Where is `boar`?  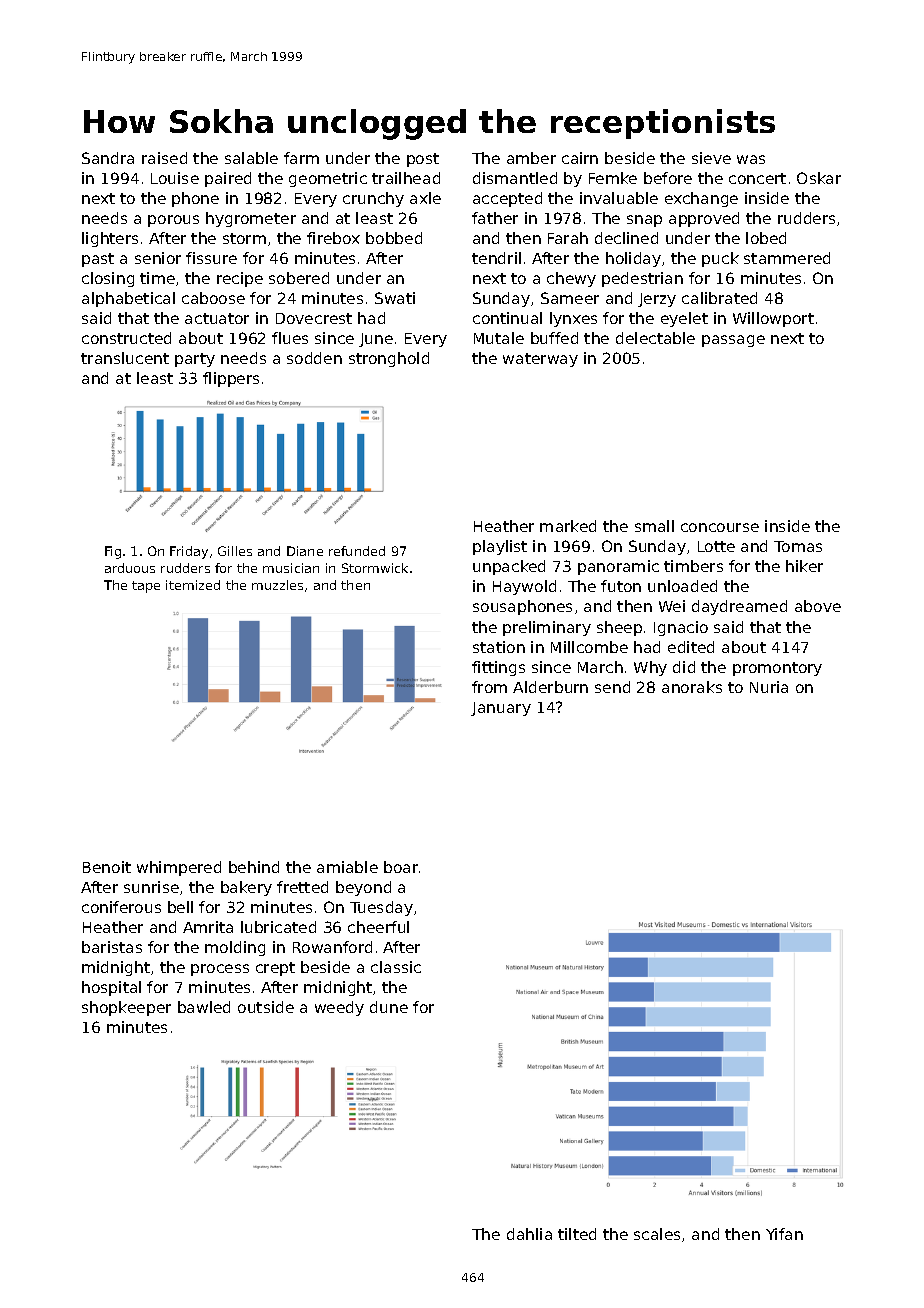
boar is located at coordinates (401, 867).
